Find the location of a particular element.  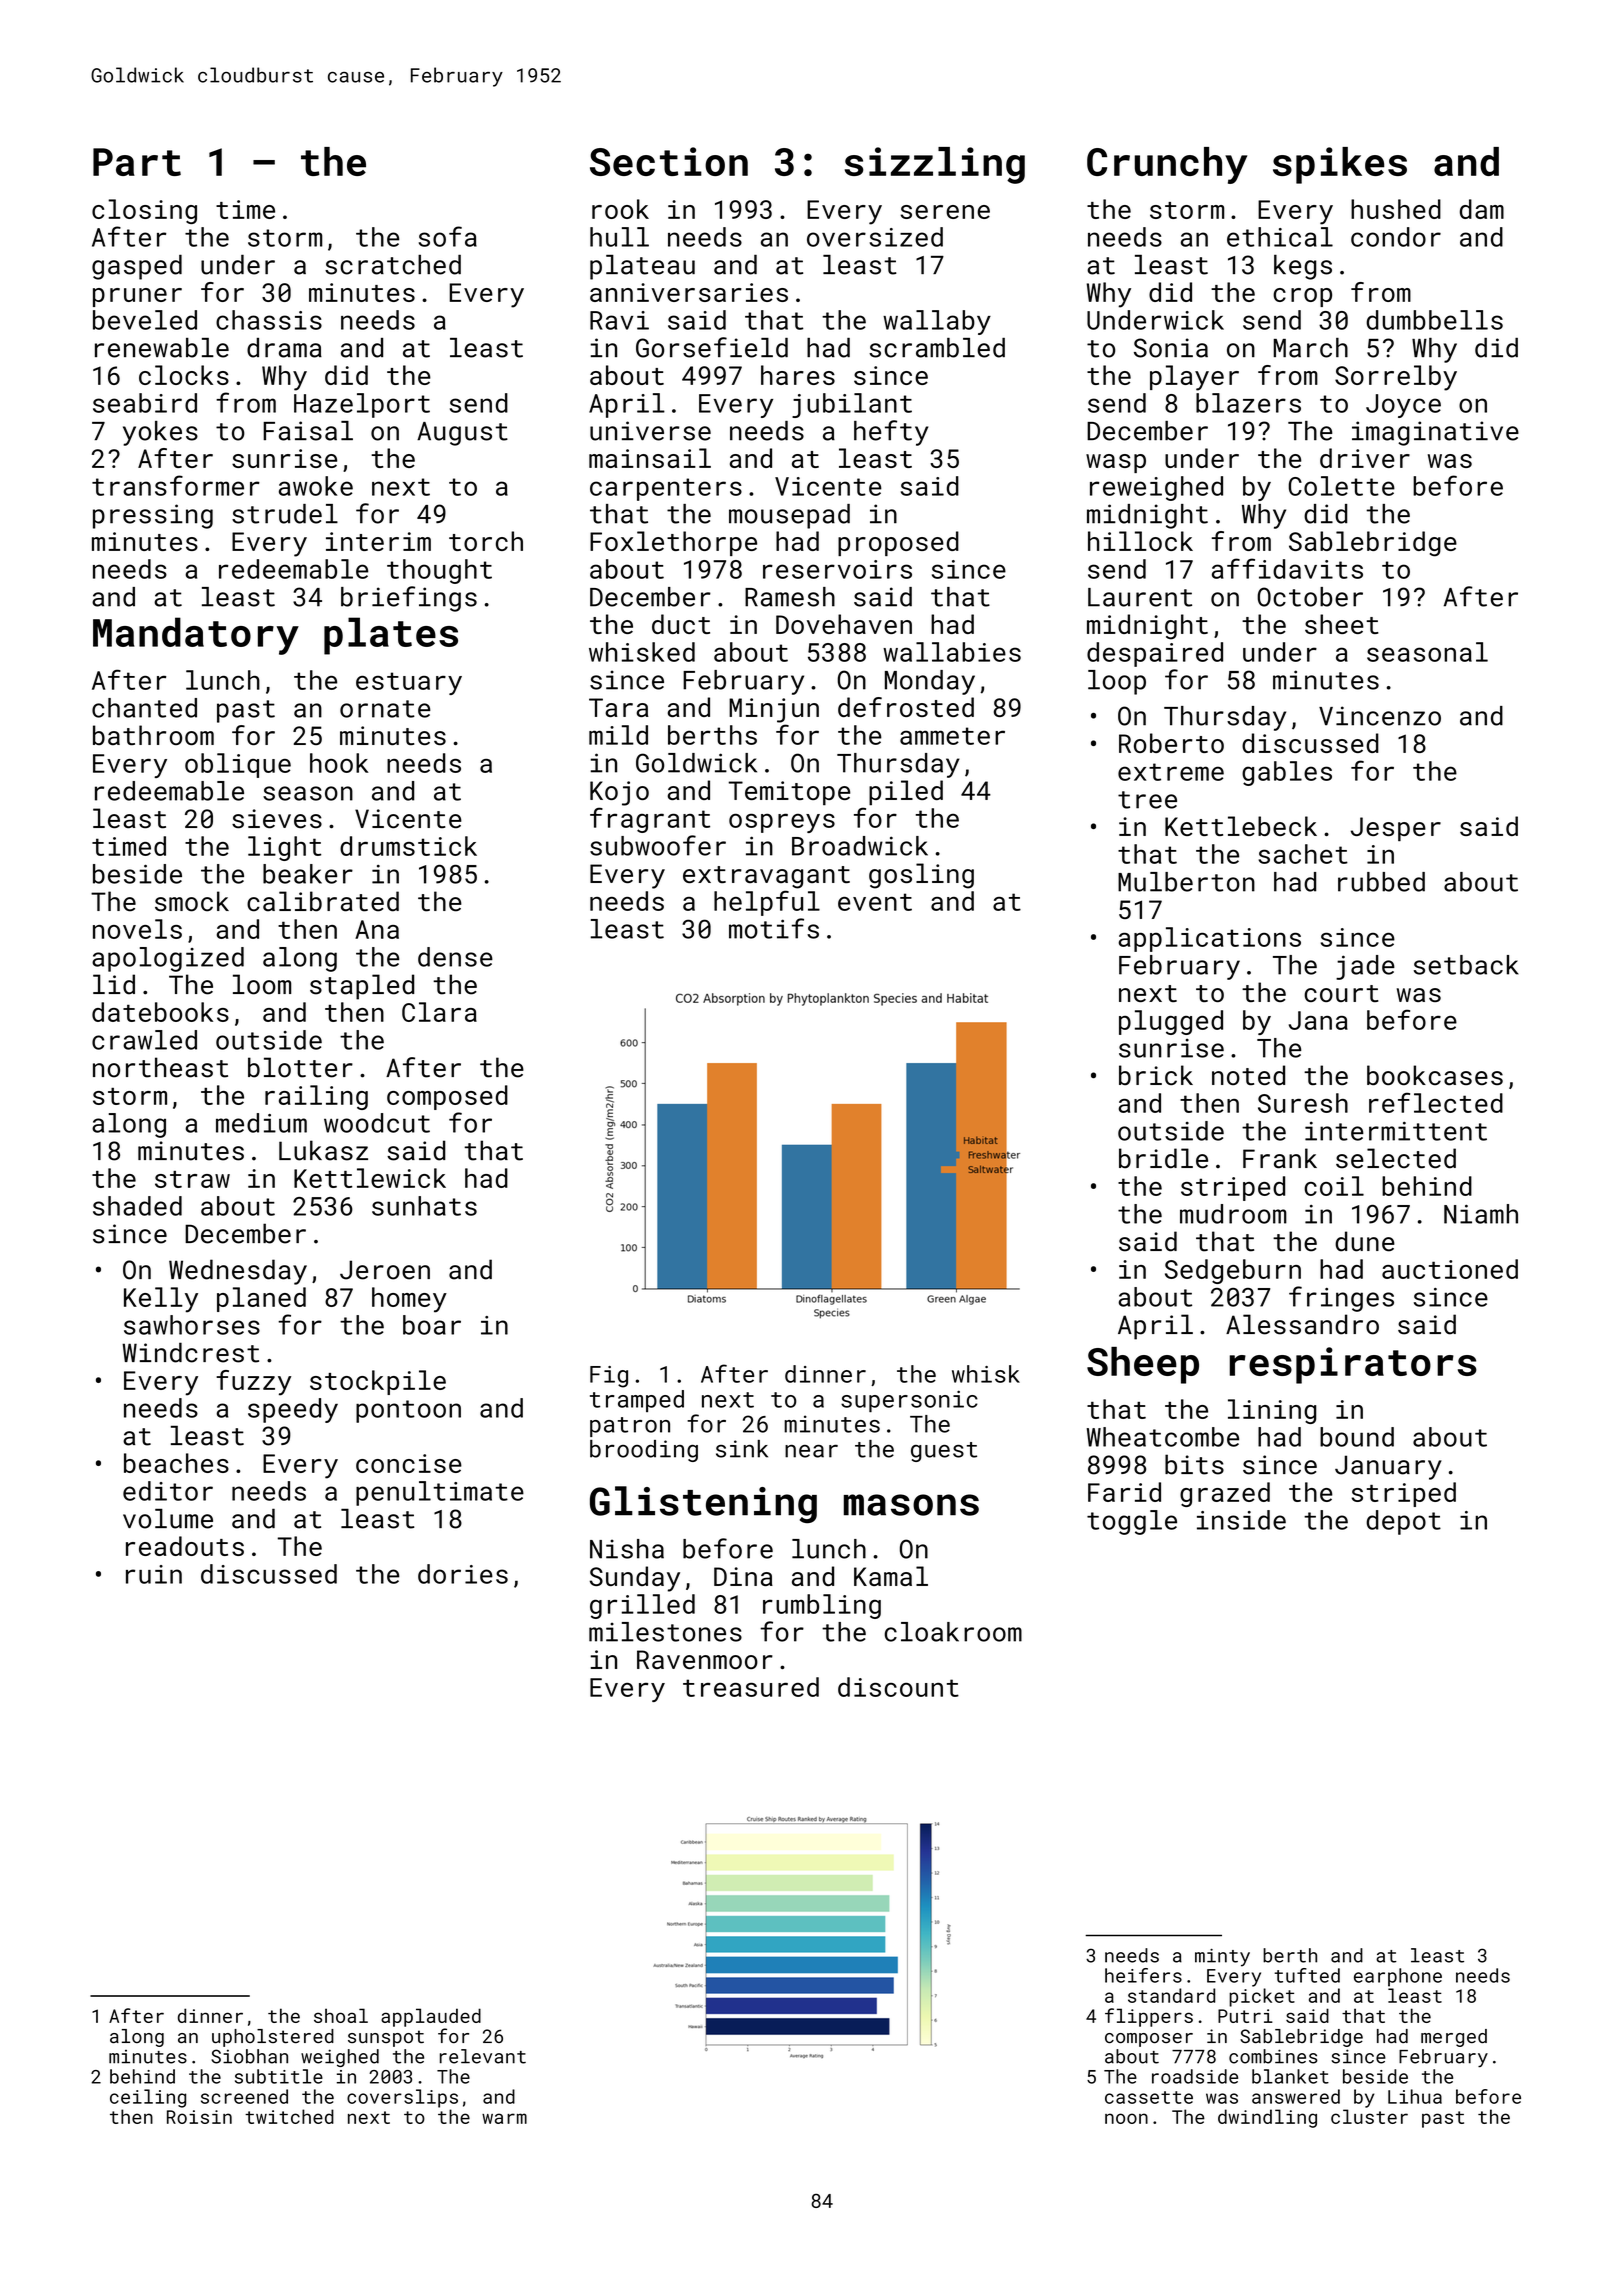

depot is located at coordinates (1403, 1522).
